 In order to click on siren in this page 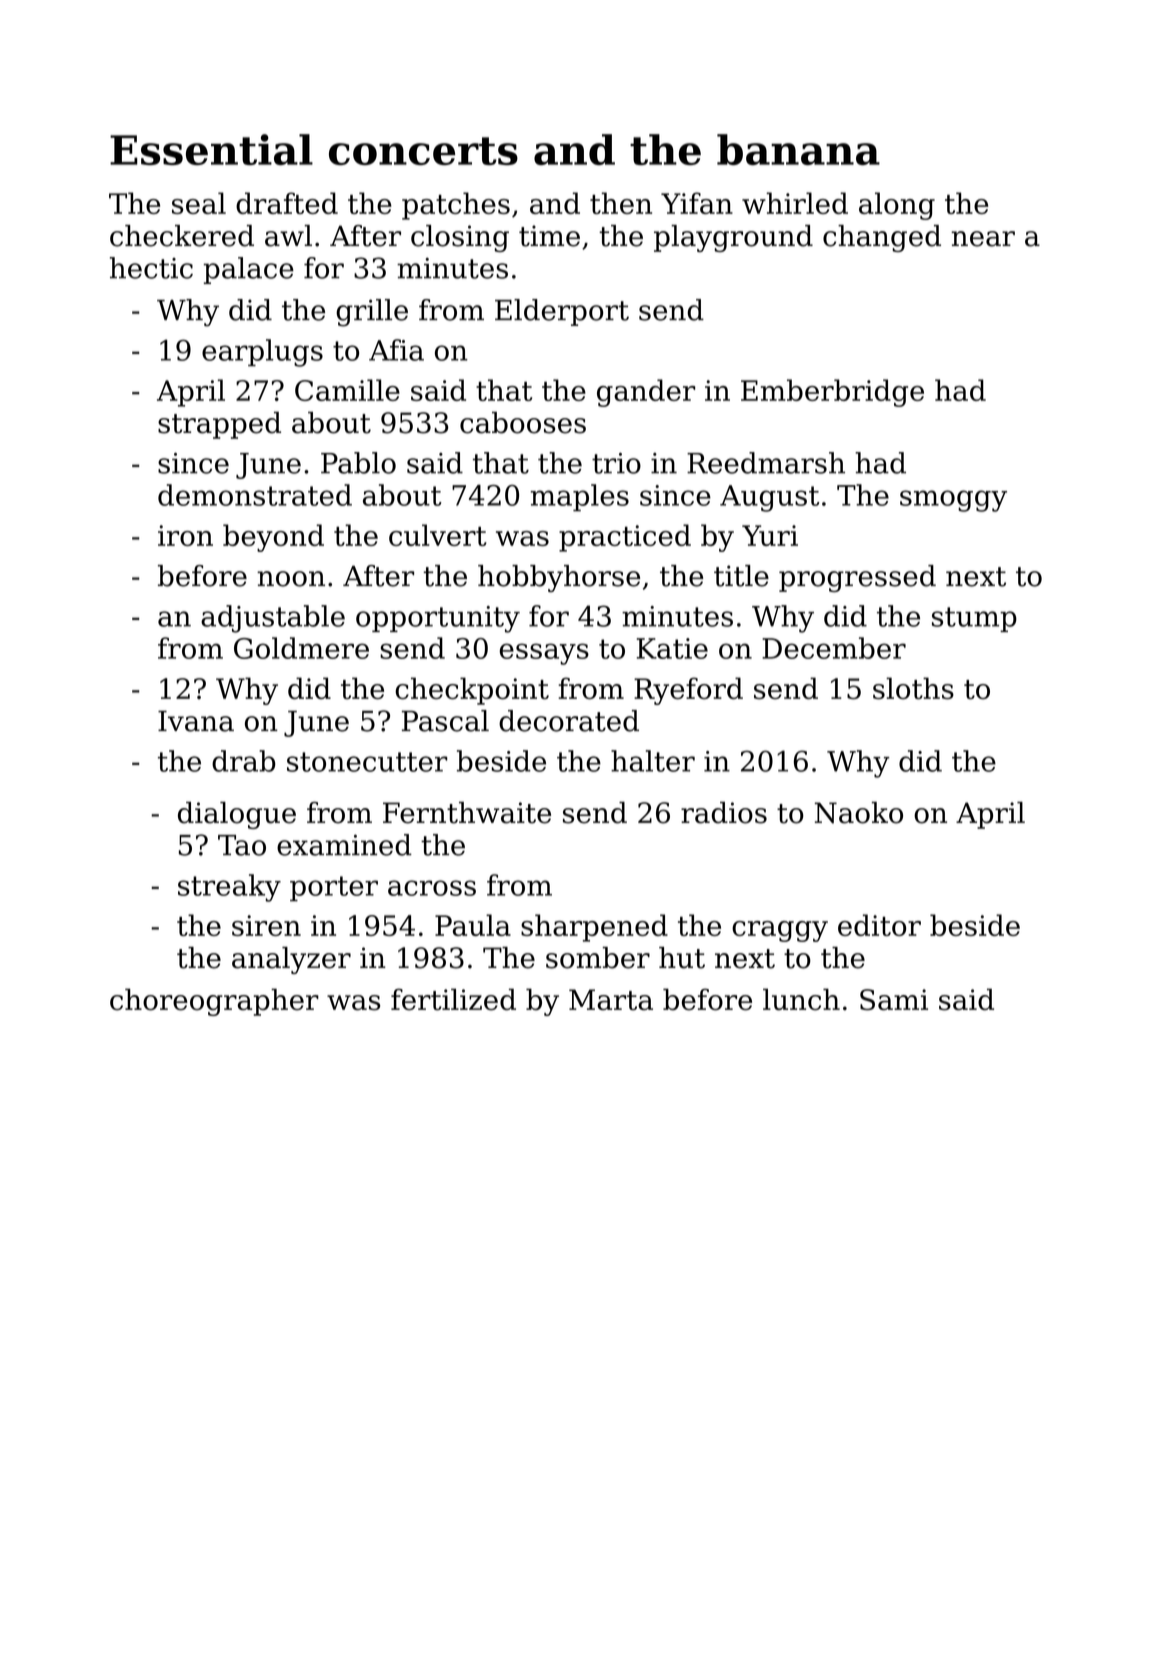, I will do `click(266, 925)`.
